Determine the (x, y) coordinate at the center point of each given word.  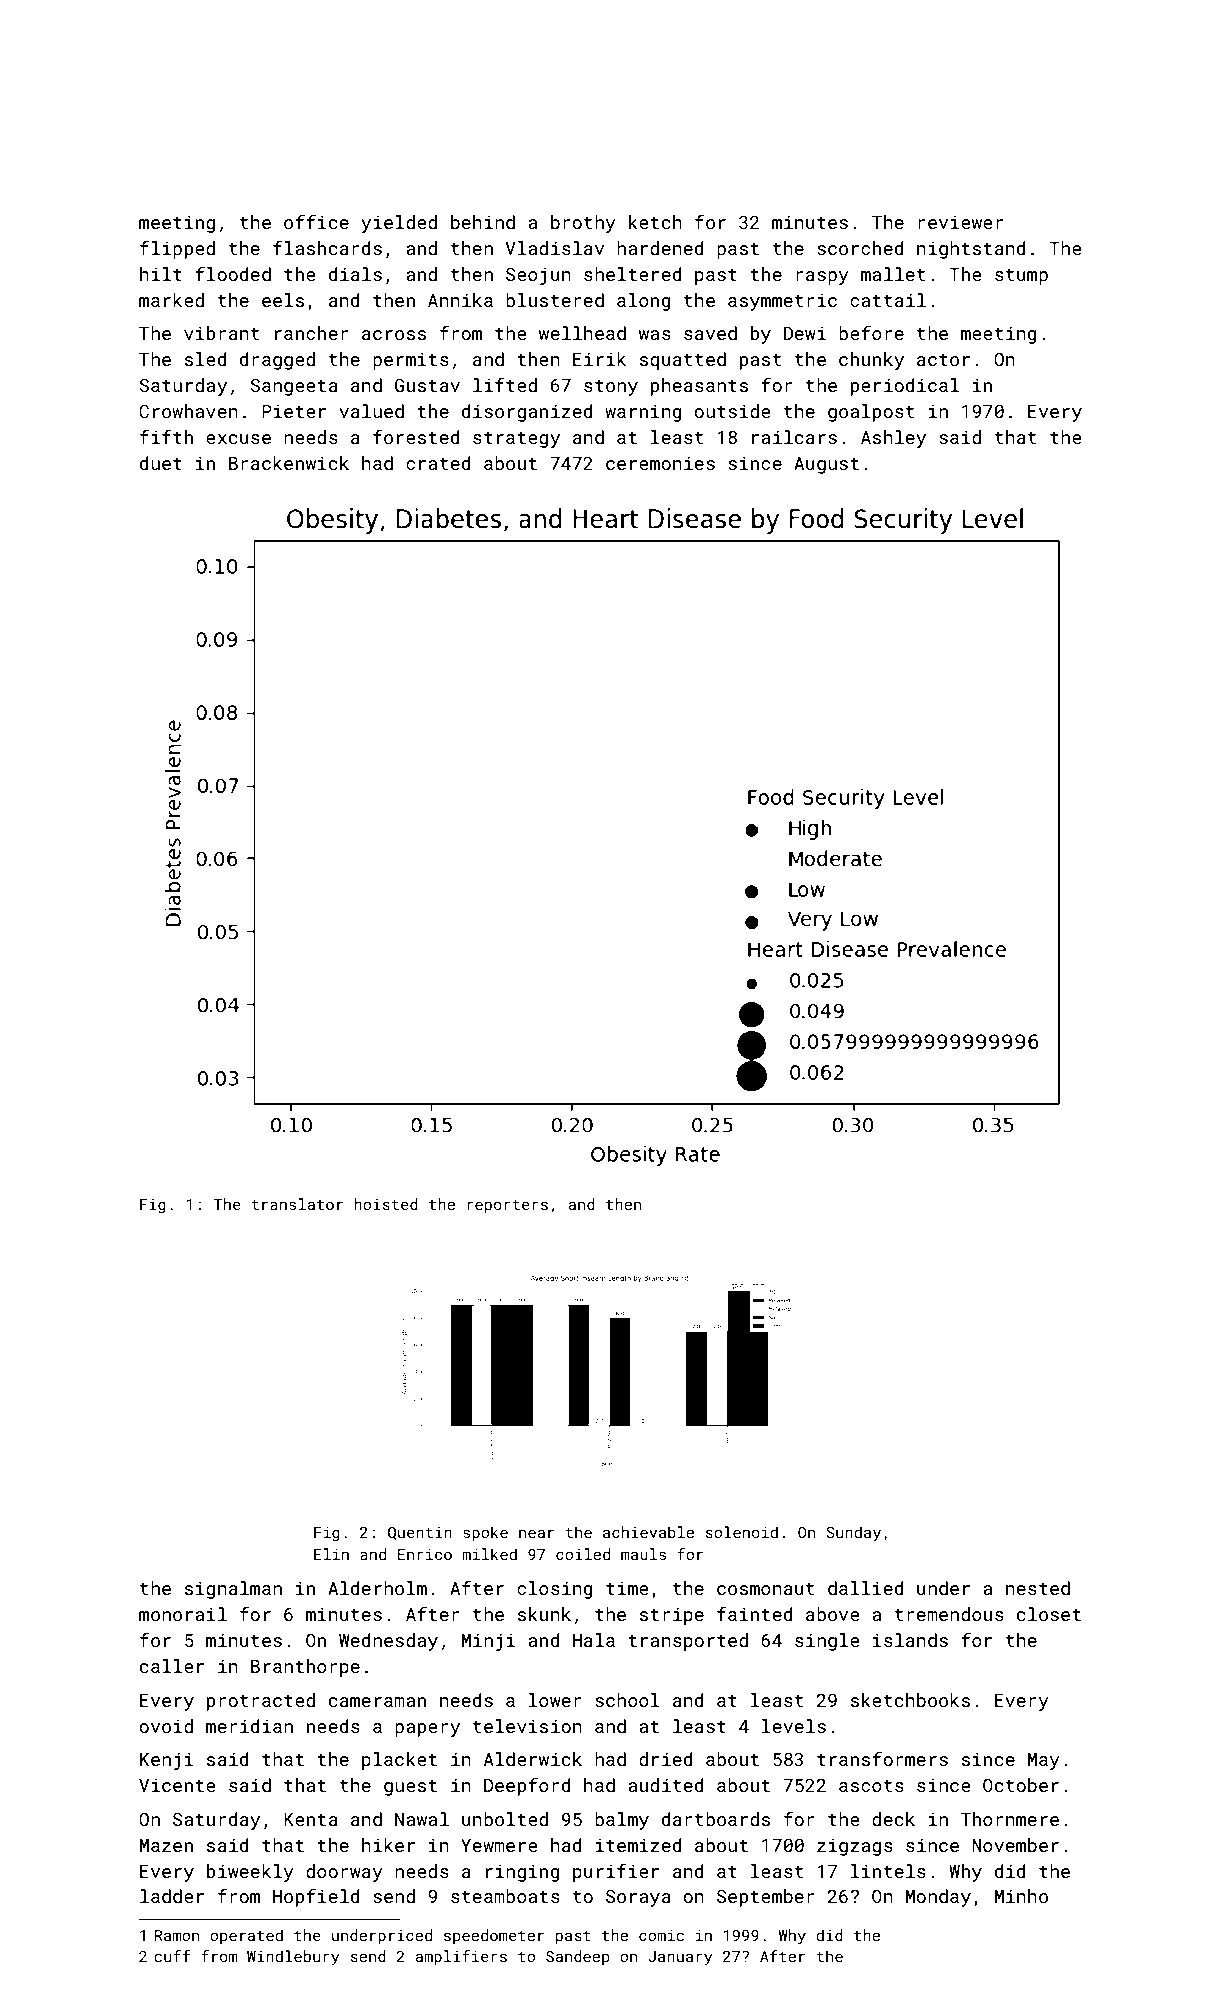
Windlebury (293, 1958)
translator (297, 1204)
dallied (866, 1588)
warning (643, 413)
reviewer (961, 222)
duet (161, 463)
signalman (233, 1590)
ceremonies (660, 463)
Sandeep (578, 1957)
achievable (648, 1532)
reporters (507, 1206)
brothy (583, 224)
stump (1021, 277)
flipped (177, 249)
